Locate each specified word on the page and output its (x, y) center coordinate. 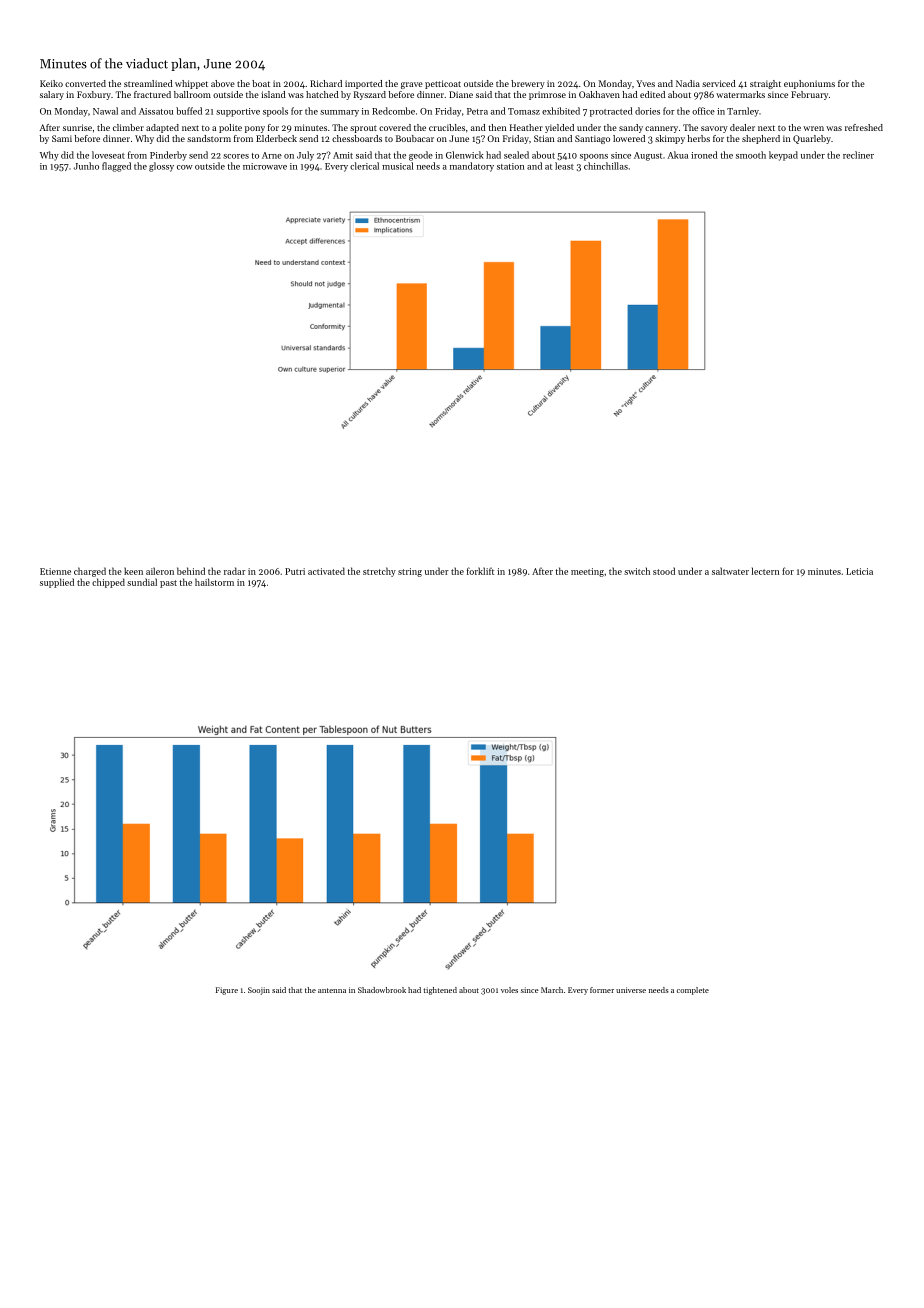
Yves (645, 83)
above (223, 83)
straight (765, 84)
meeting (587, 572)
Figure (227, 991)
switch (637, 571)
